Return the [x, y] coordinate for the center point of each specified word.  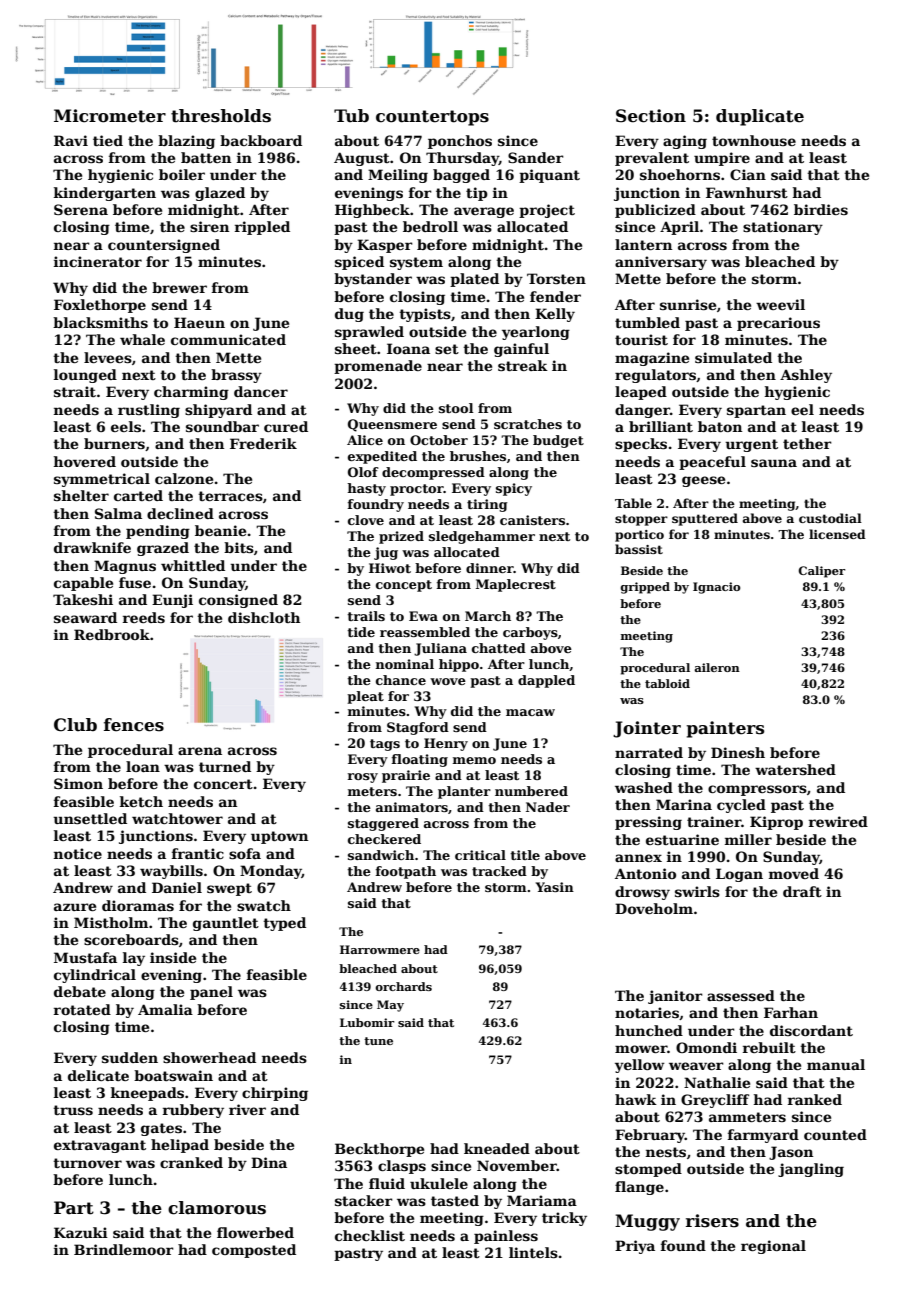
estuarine [682, 839]
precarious [778, 324]
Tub [351, 115]
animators [412, 807]
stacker [364, 1200]
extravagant [100, 1146]
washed [644, 787]
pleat [365, 697]
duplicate [760, 117]
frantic [198, 853]
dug [349, 315]
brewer [179, 287]
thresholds [221, 116]
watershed [795, 769]
